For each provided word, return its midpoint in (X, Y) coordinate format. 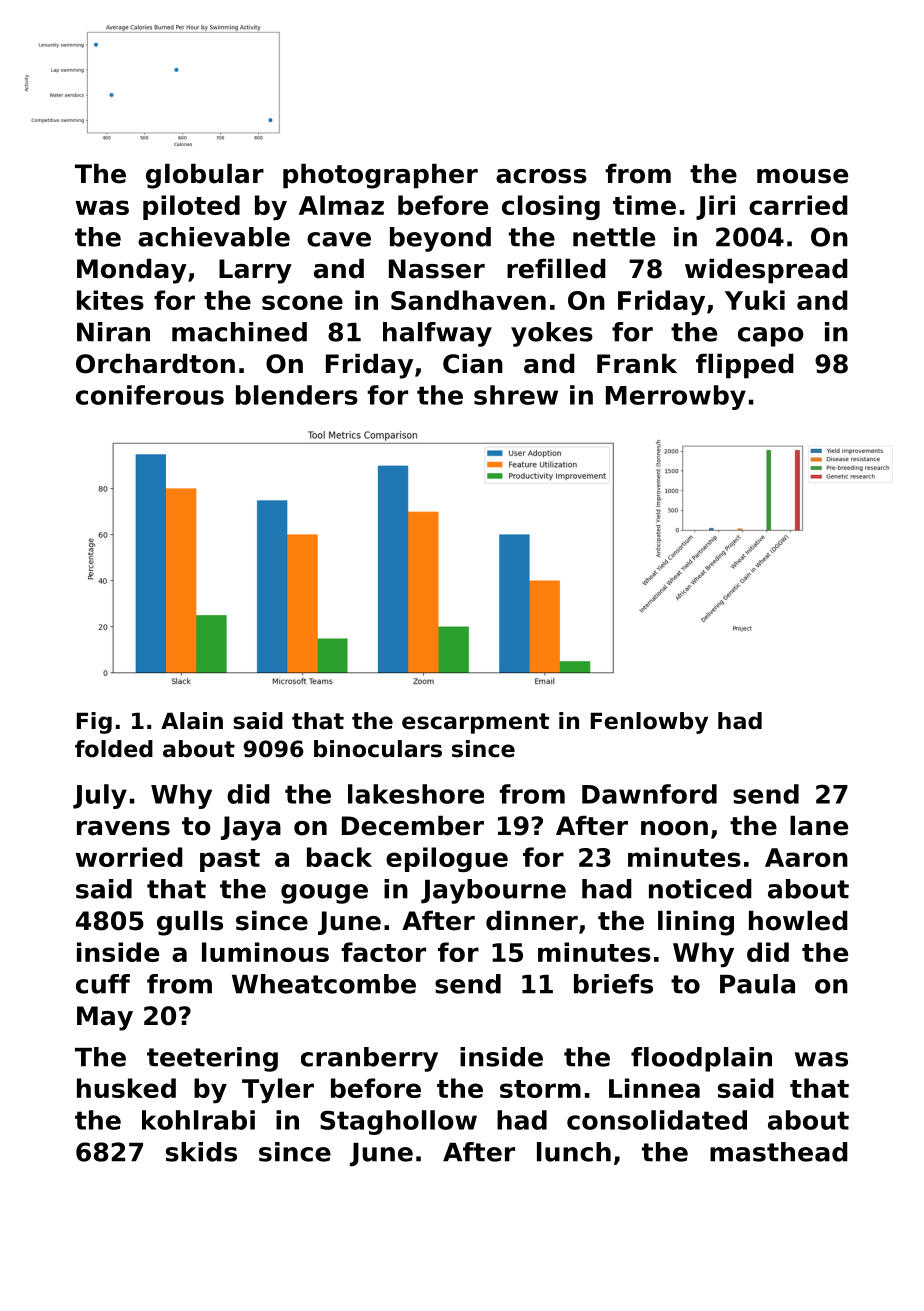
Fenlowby (649, 723)
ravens (123, 828)
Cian (473, 363)
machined (239, 332)
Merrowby (676, 397)
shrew (516, 395)
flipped (745, 366)
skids (201, 1152)
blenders (297, 395)
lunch (574, 1152)
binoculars (378, 749)
